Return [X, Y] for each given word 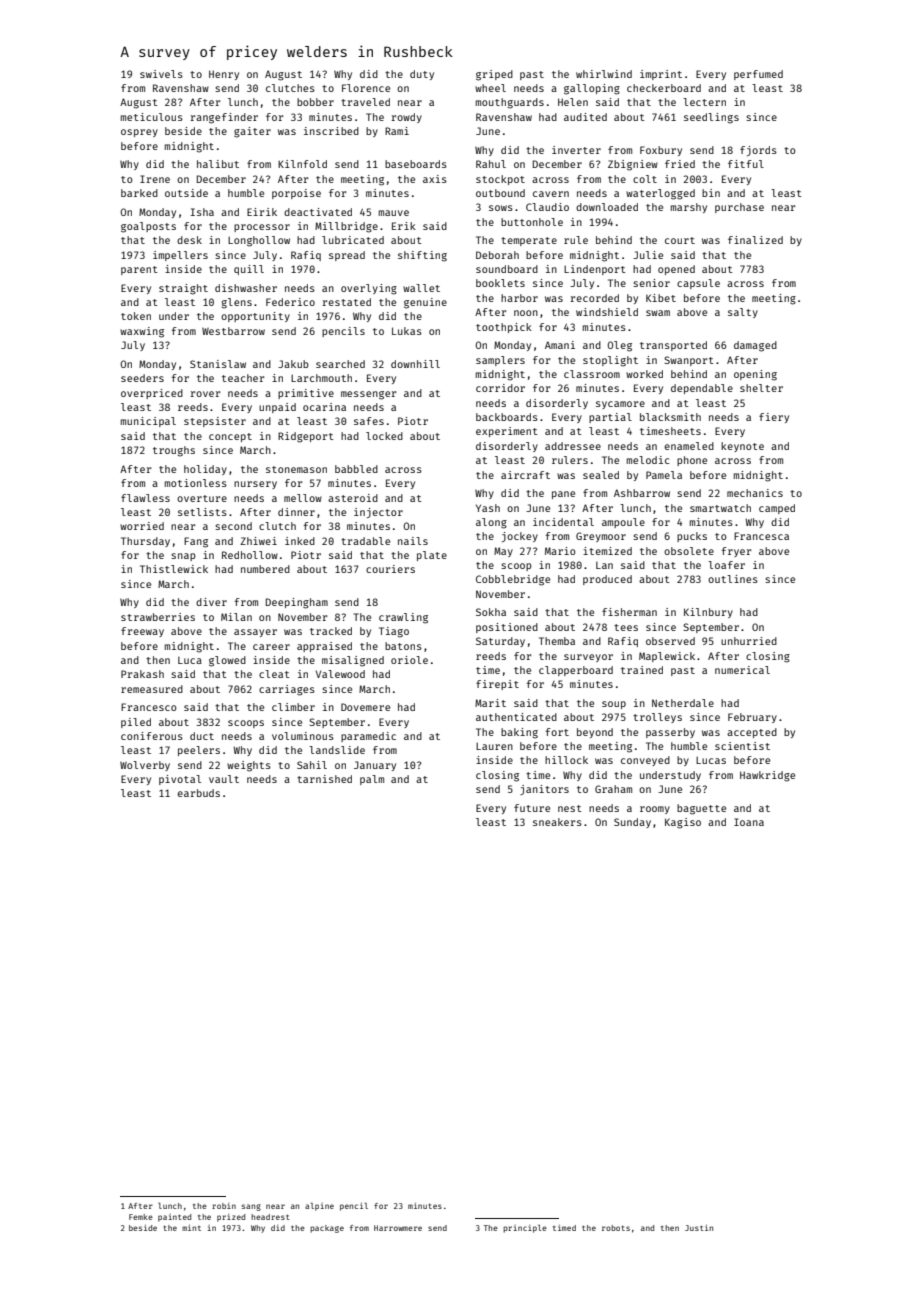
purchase [739, 208]
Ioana [749, 822]
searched [340, 364]
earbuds [199, 793]
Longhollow [259, 241]
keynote [742, 447]
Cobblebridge [513, 580]
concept [230, 437]
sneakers [557, 822]
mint [191, 1228]
